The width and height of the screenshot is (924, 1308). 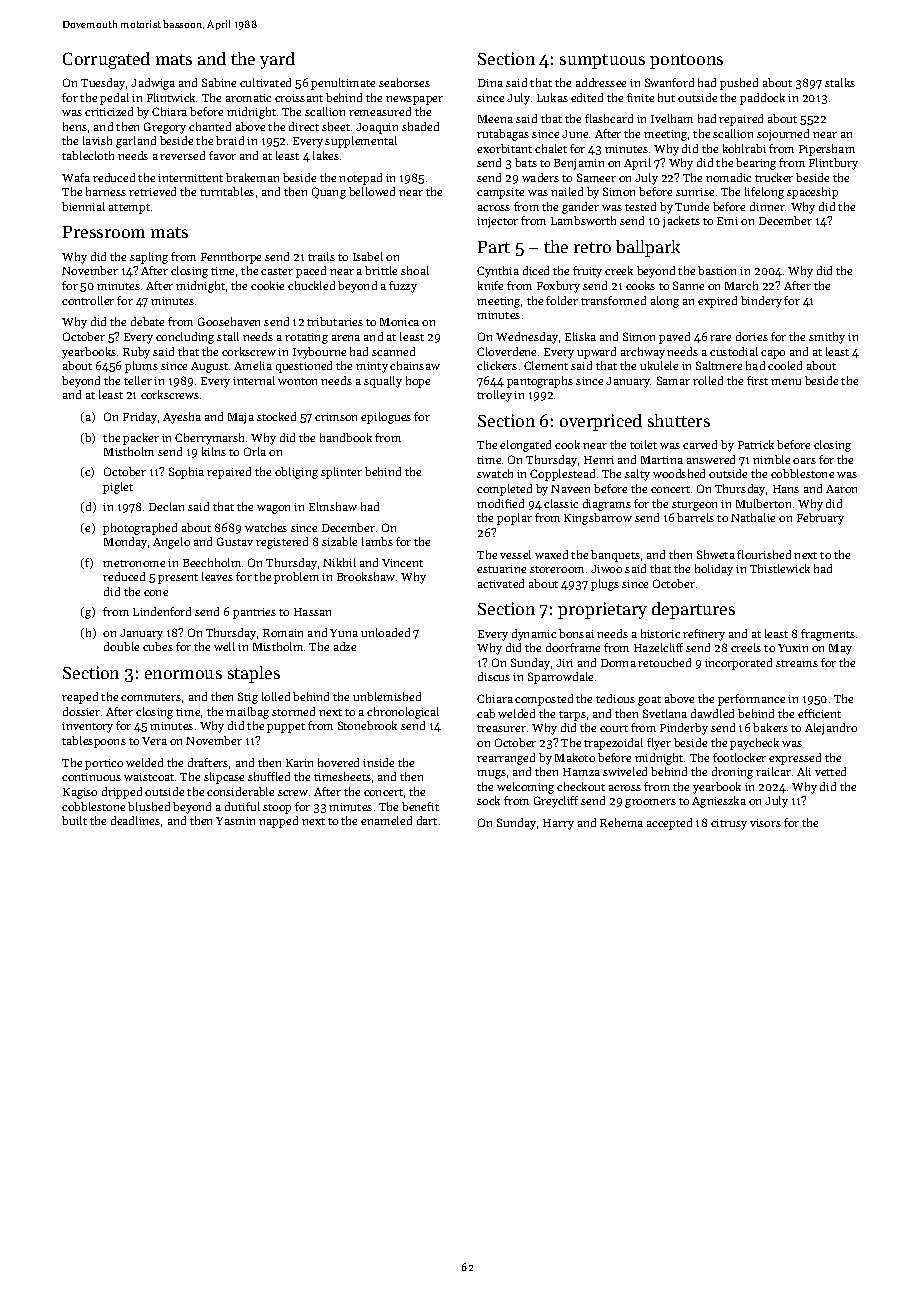 I want to click on swatch, so click(x=495, y=473).
